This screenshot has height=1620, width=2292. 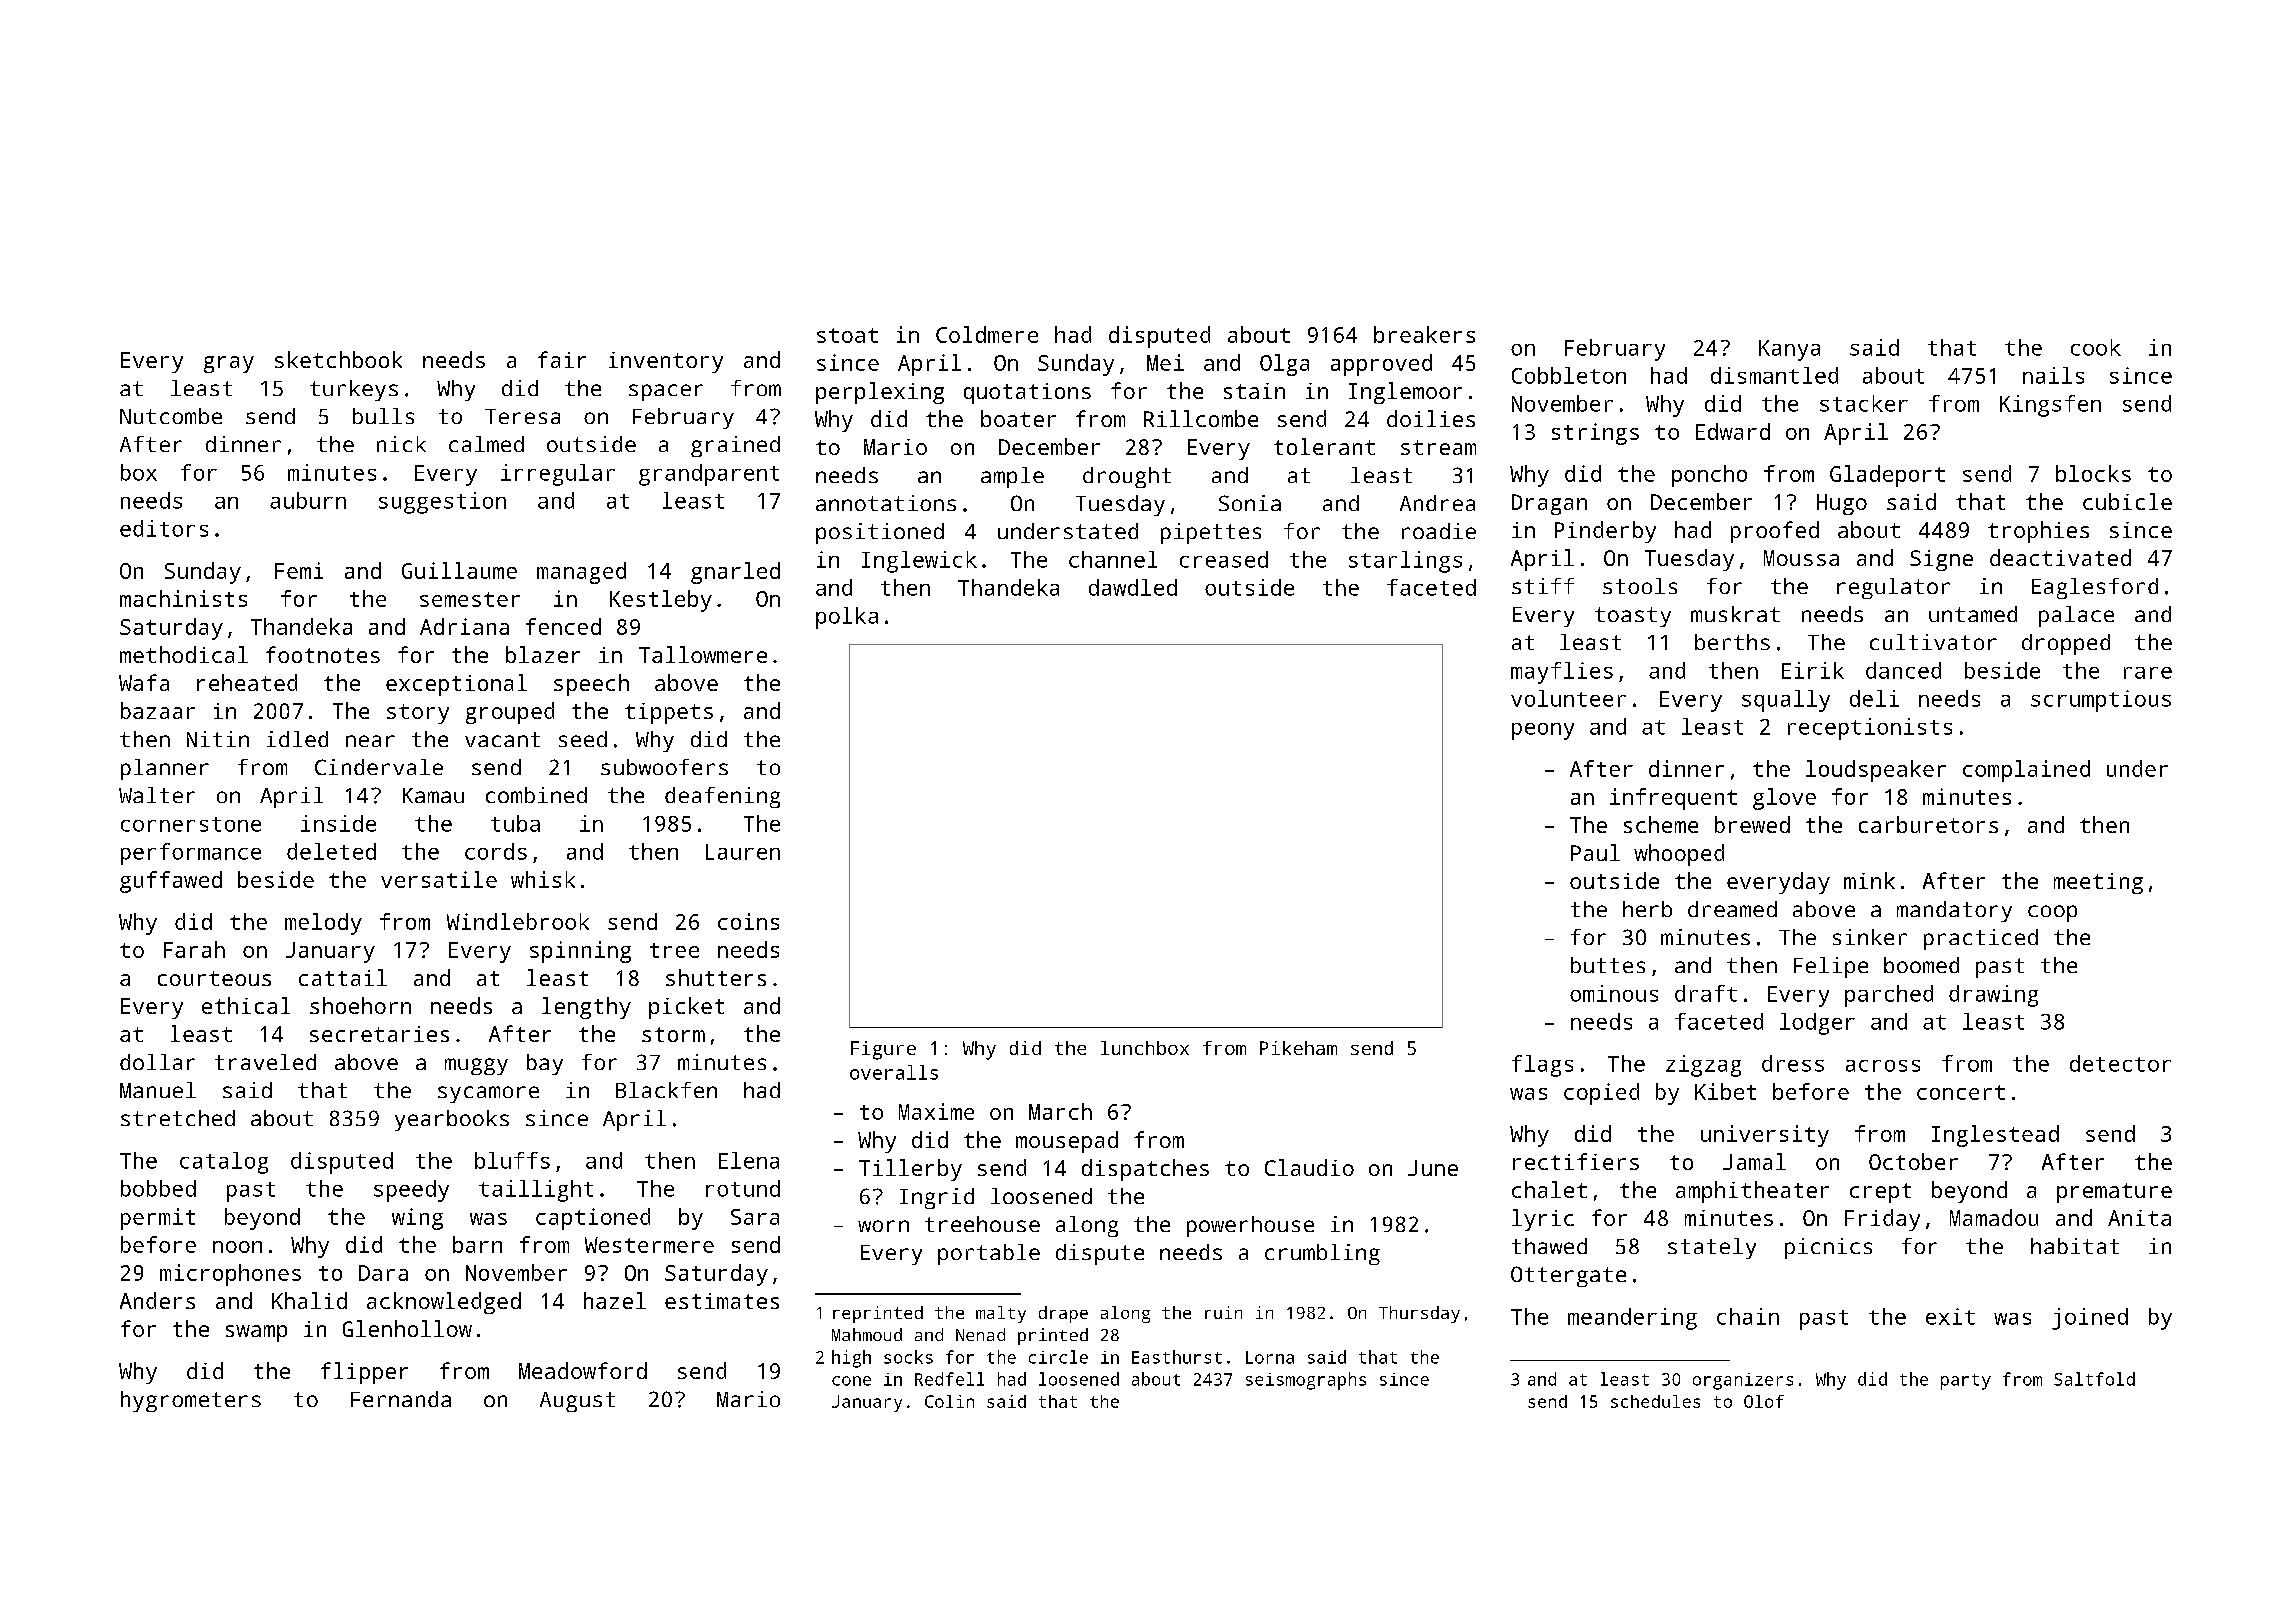 What do you see at coordinates (1211, 533) in the screenshot?
I see `pipettes` at bounding box center [1211, 533].
